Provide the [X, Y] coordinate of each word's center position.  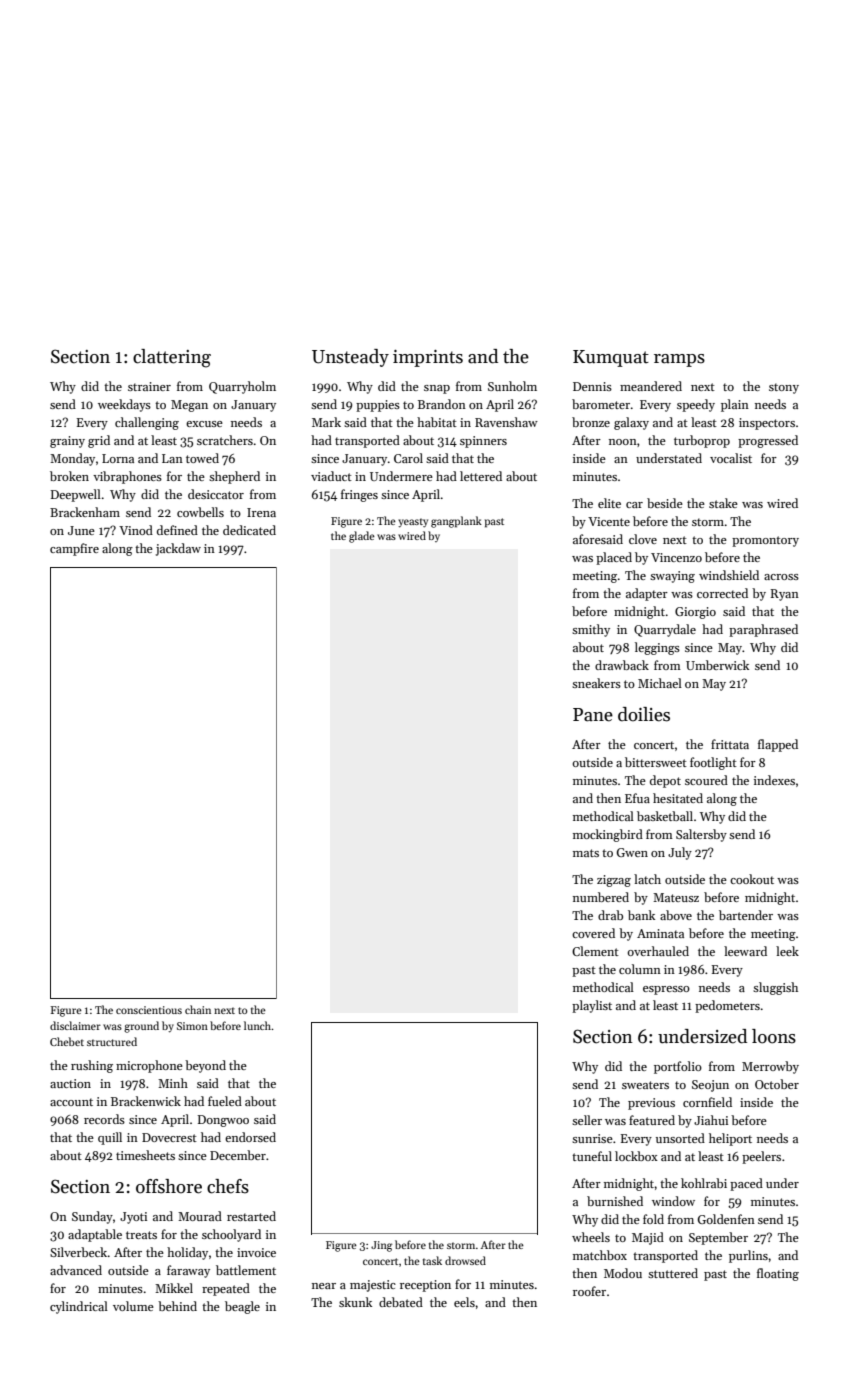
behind [177, 1306]
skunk [355, 1302]
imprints [428, 358]
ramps [679, 360]
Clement [595, 951]
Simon [192, 1026]
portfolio [678, 1067]
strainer [149, 386]
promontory [765, 541]
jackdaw [178, 549]
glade [362, 537]
